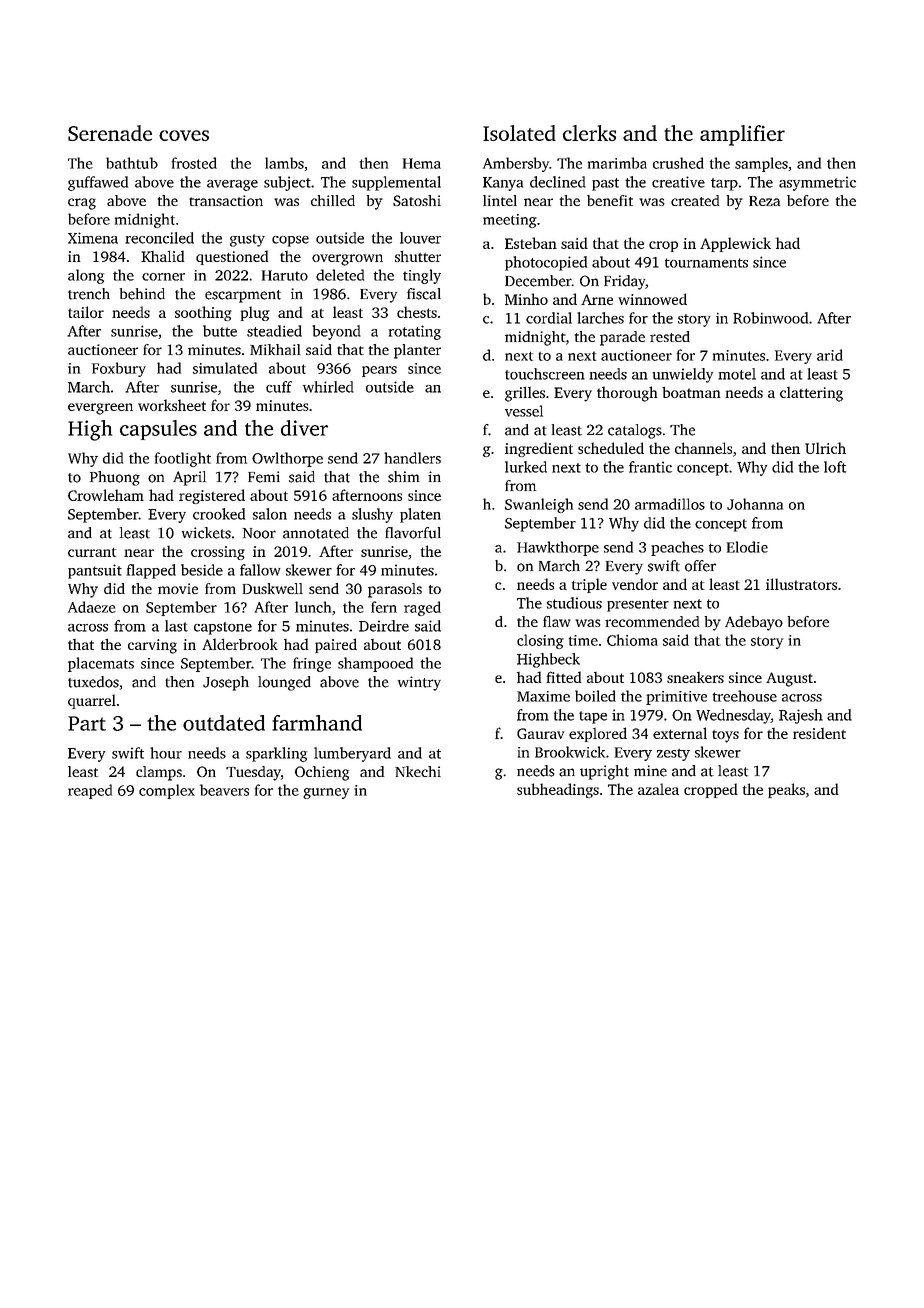 The height and width of the screenshot is (1308, 924). What do you see at coordinates (100, 409) in the screenshot?
I see `evergreen` at bounding box center [100, 409].
